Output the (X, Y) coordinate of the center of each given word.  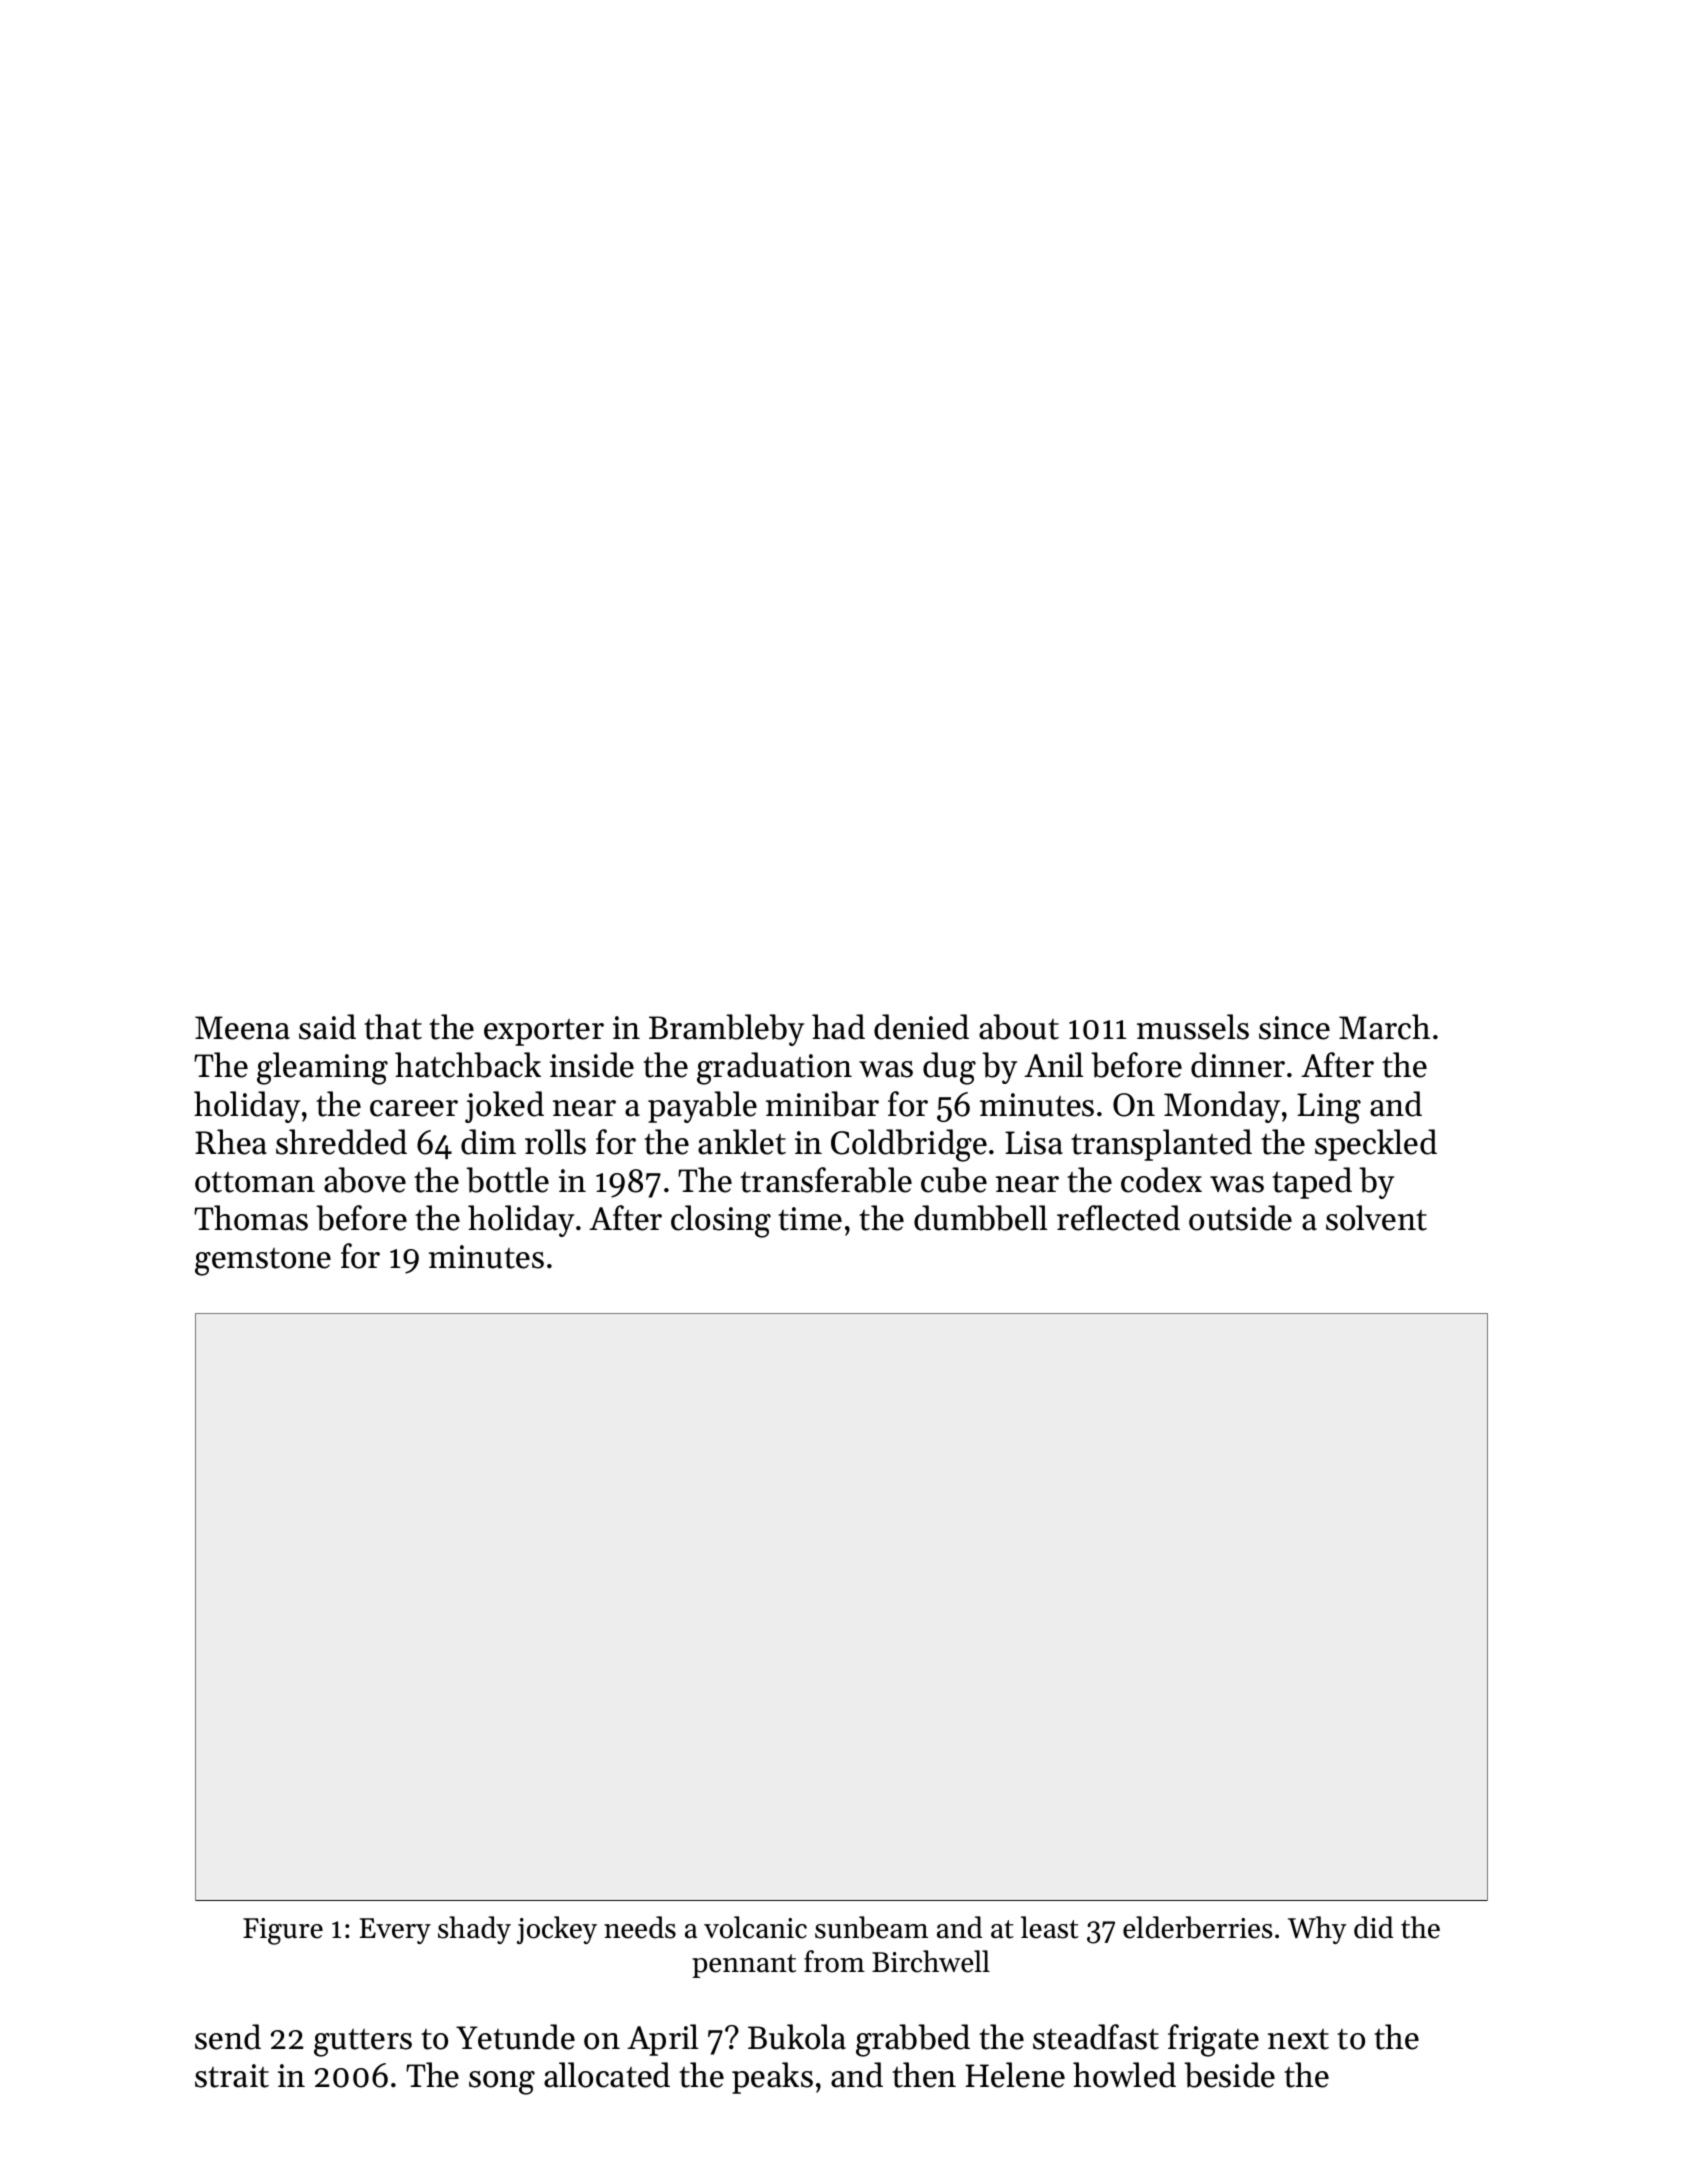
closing (721, 1221)
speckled (1376, 1145)
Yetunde (515, 2037)
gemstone (263, 1262)
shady (474, 1930)
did (1374, 1927)
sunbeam (871, 1927)
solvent (1376, 1218)
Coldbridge (909, 1145)
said (327, 1027)
